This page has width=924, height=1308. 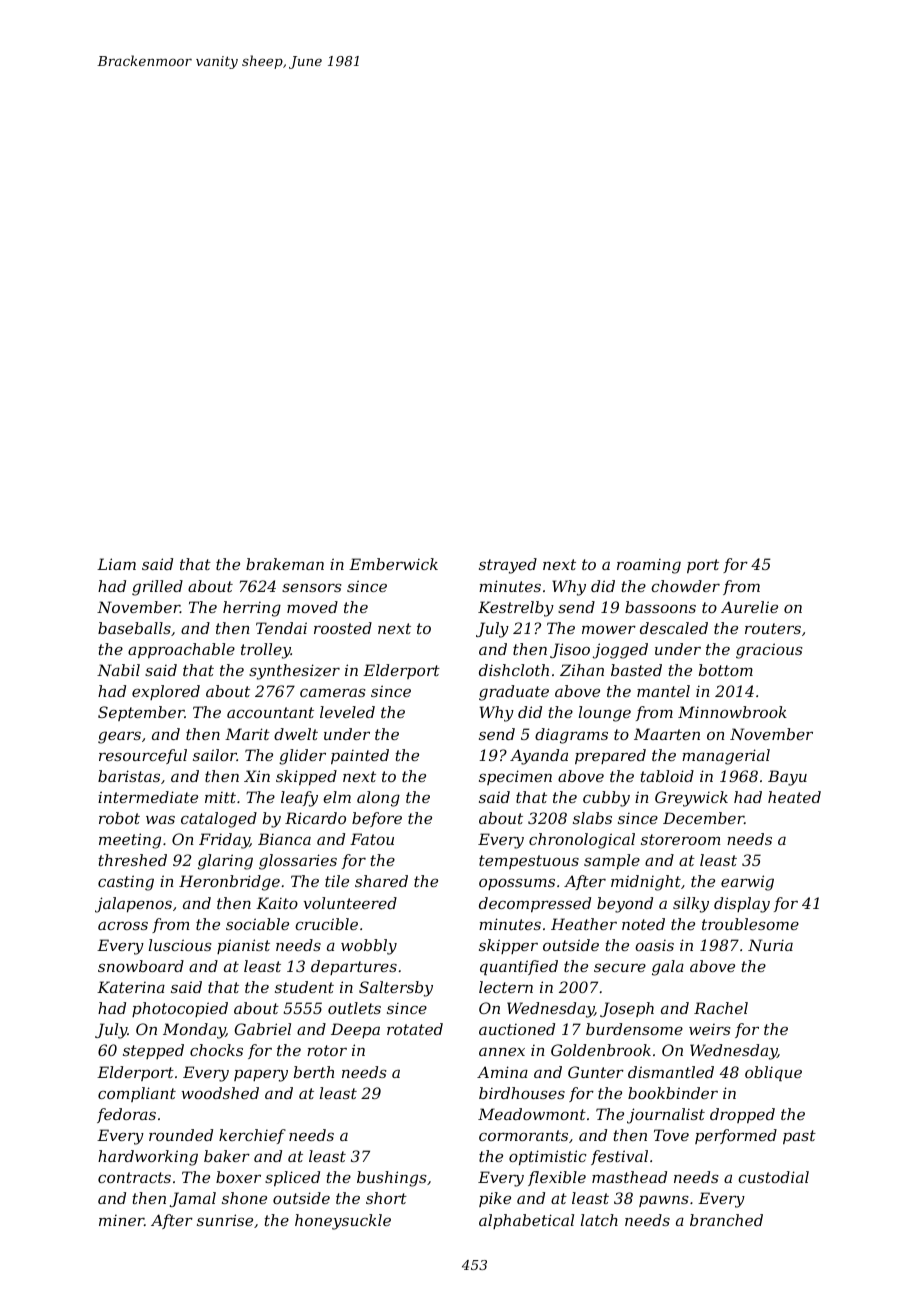 What do you see at coordinates (649, 566) in the page?
I see `roaming` at bounding box center [649, 566].
